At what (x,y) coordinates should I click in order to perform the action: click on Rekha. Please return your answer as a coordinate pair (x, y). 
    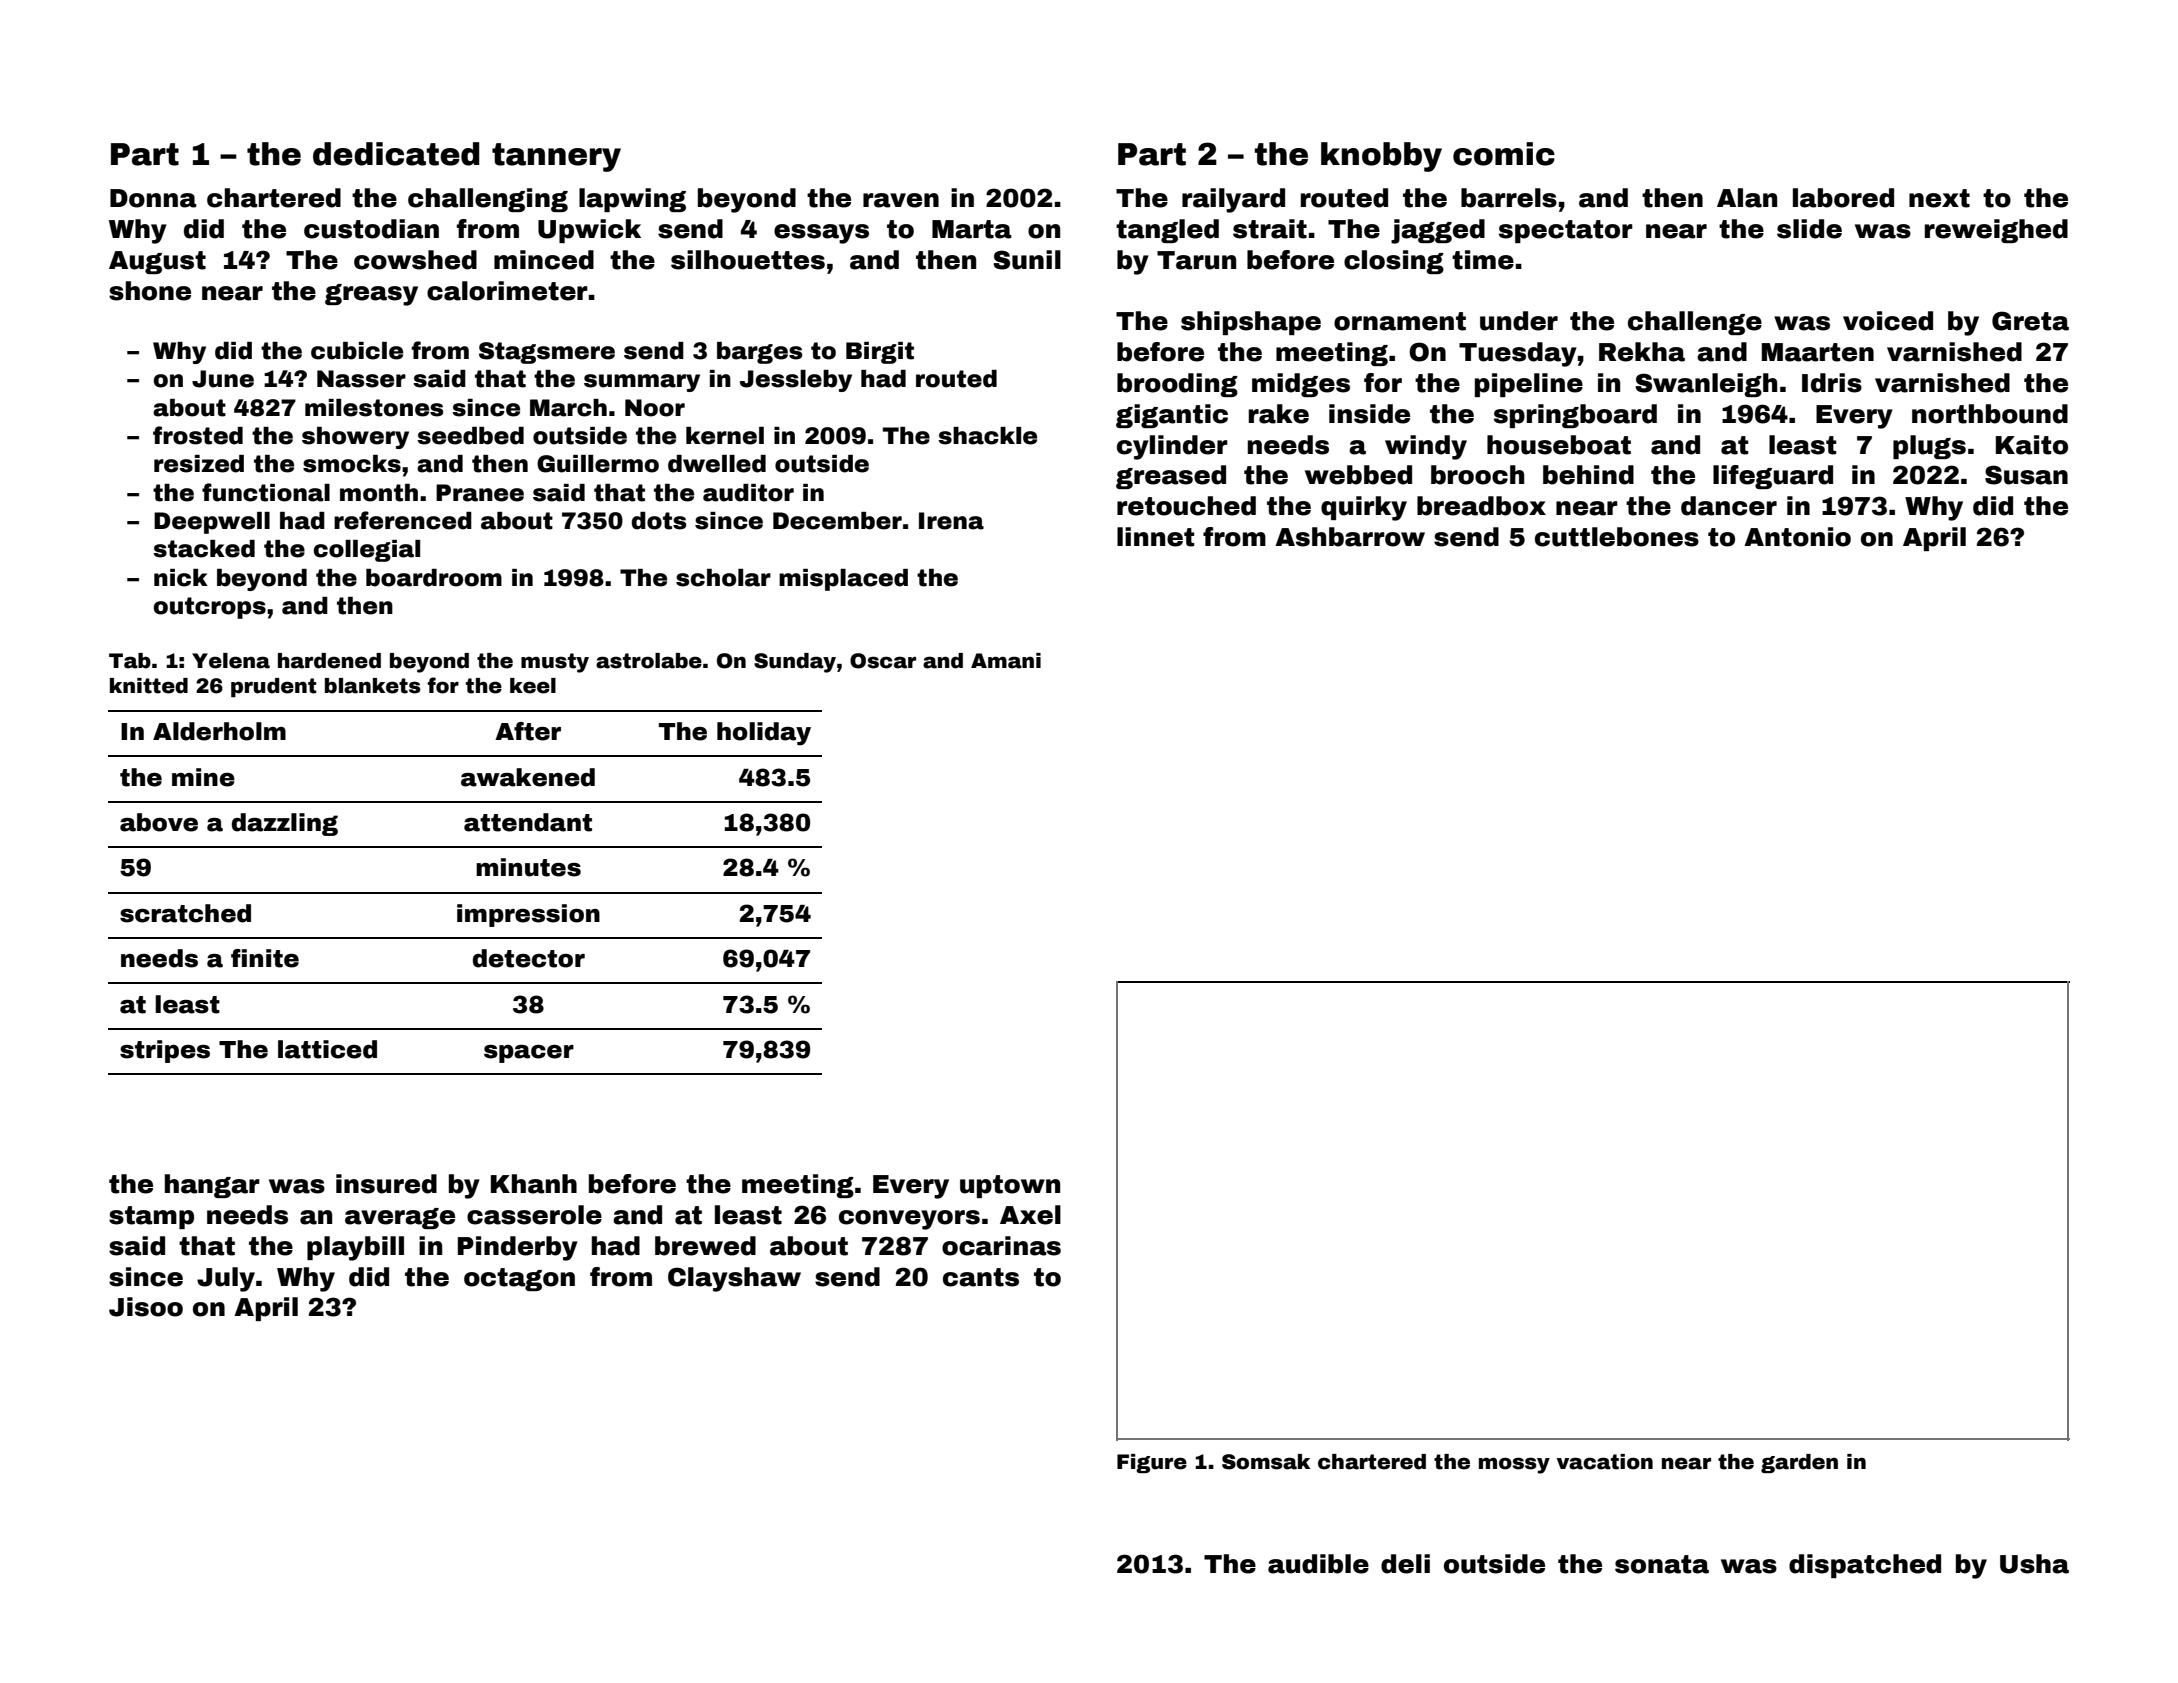
    Looking at the image, I should click on (1642, 352).
